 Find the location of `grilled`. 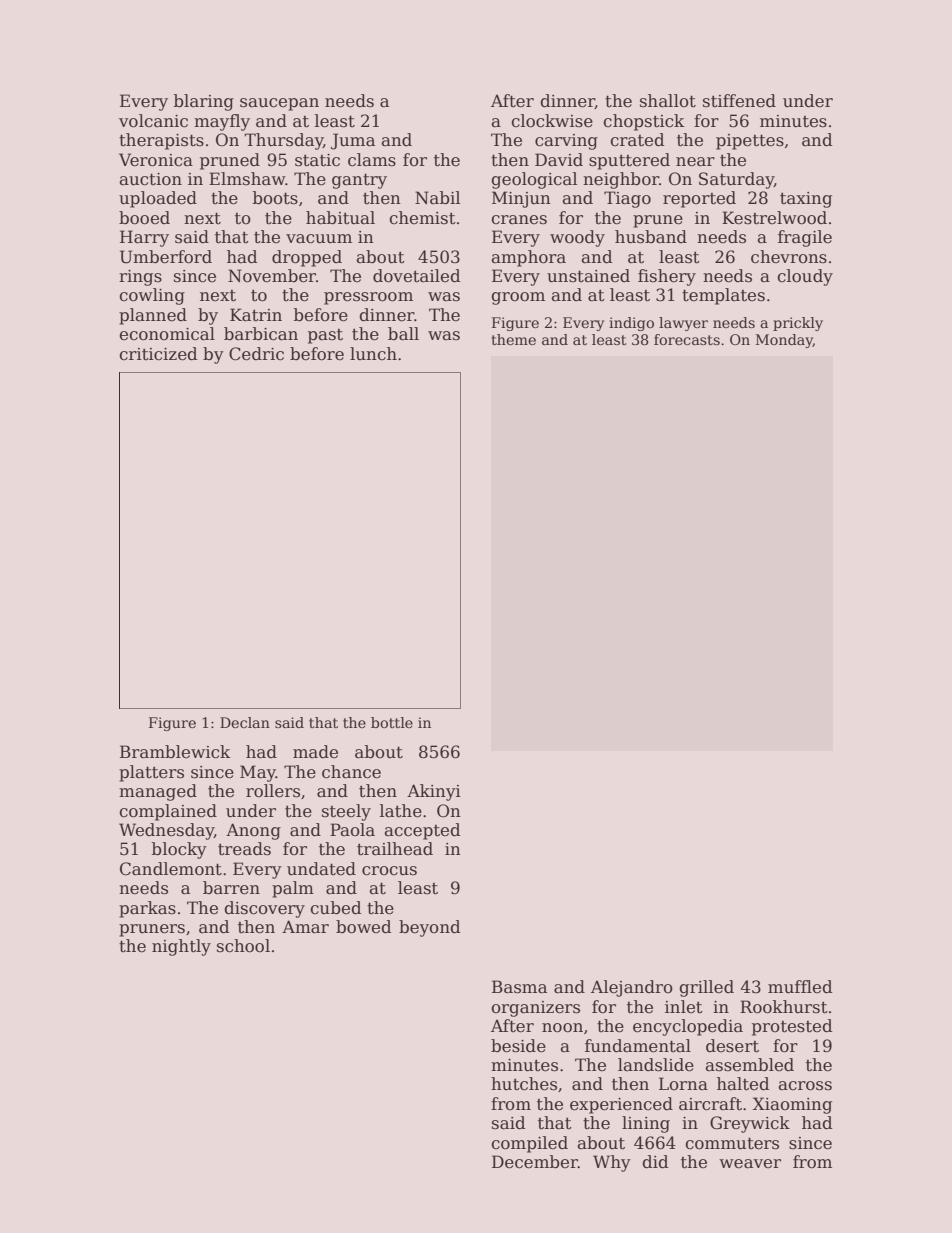

grilled is located at coordinates (706, 988).
